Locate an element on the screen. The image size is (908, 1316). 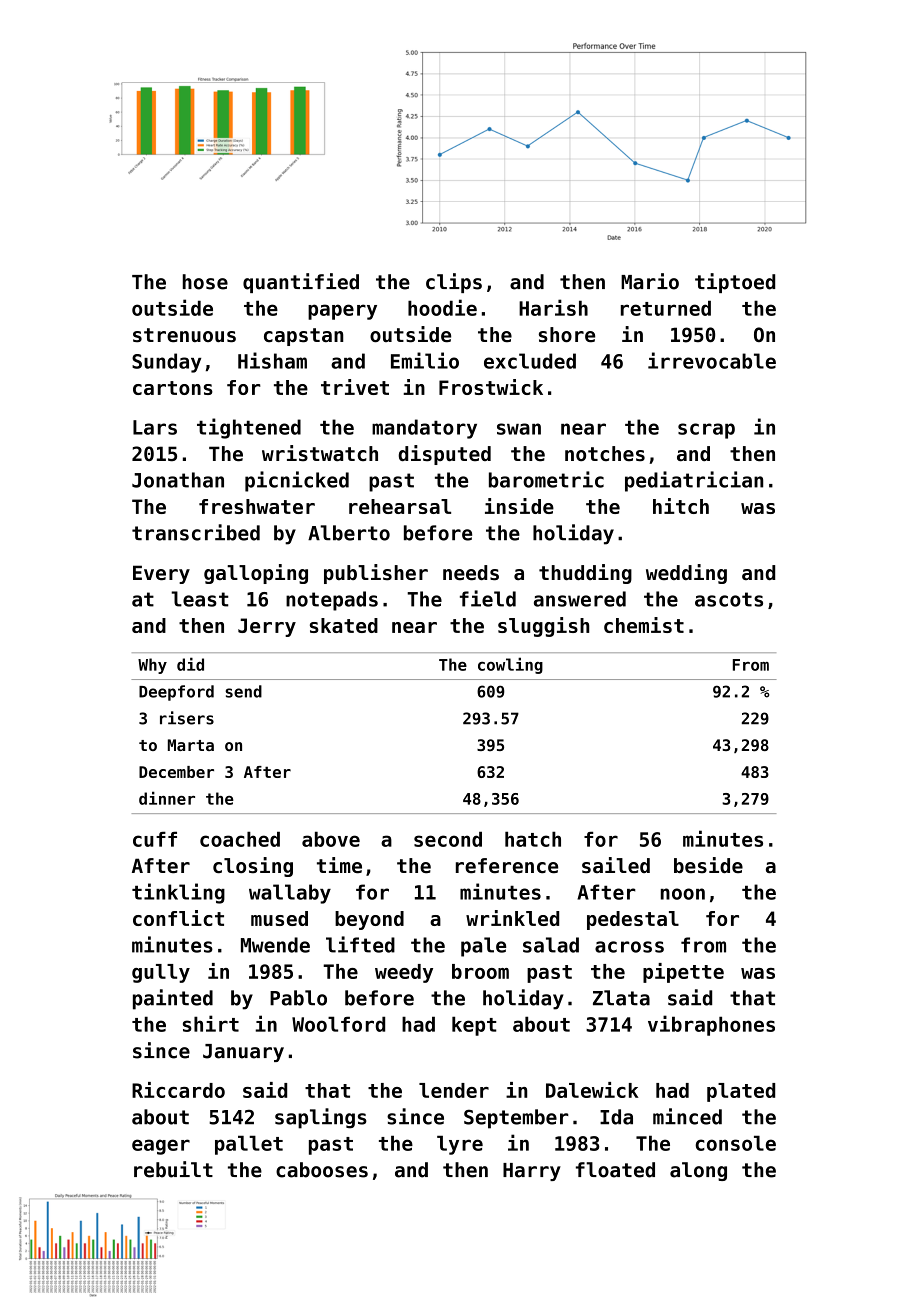
scrap is located at coordinates (706, 431).
